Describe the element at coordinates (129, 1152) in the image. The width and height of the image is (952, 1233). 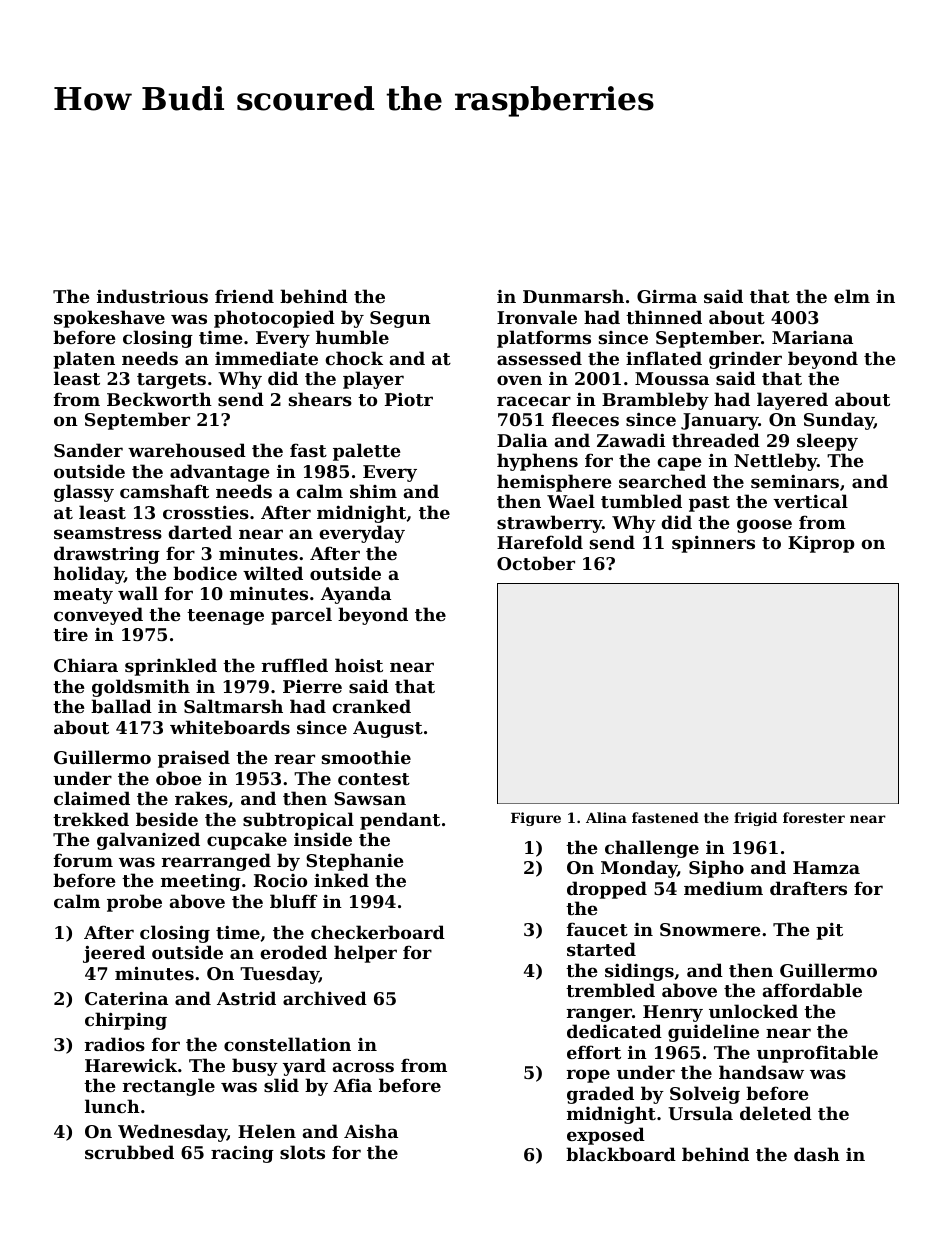
I see `scrubbed` at that location.
